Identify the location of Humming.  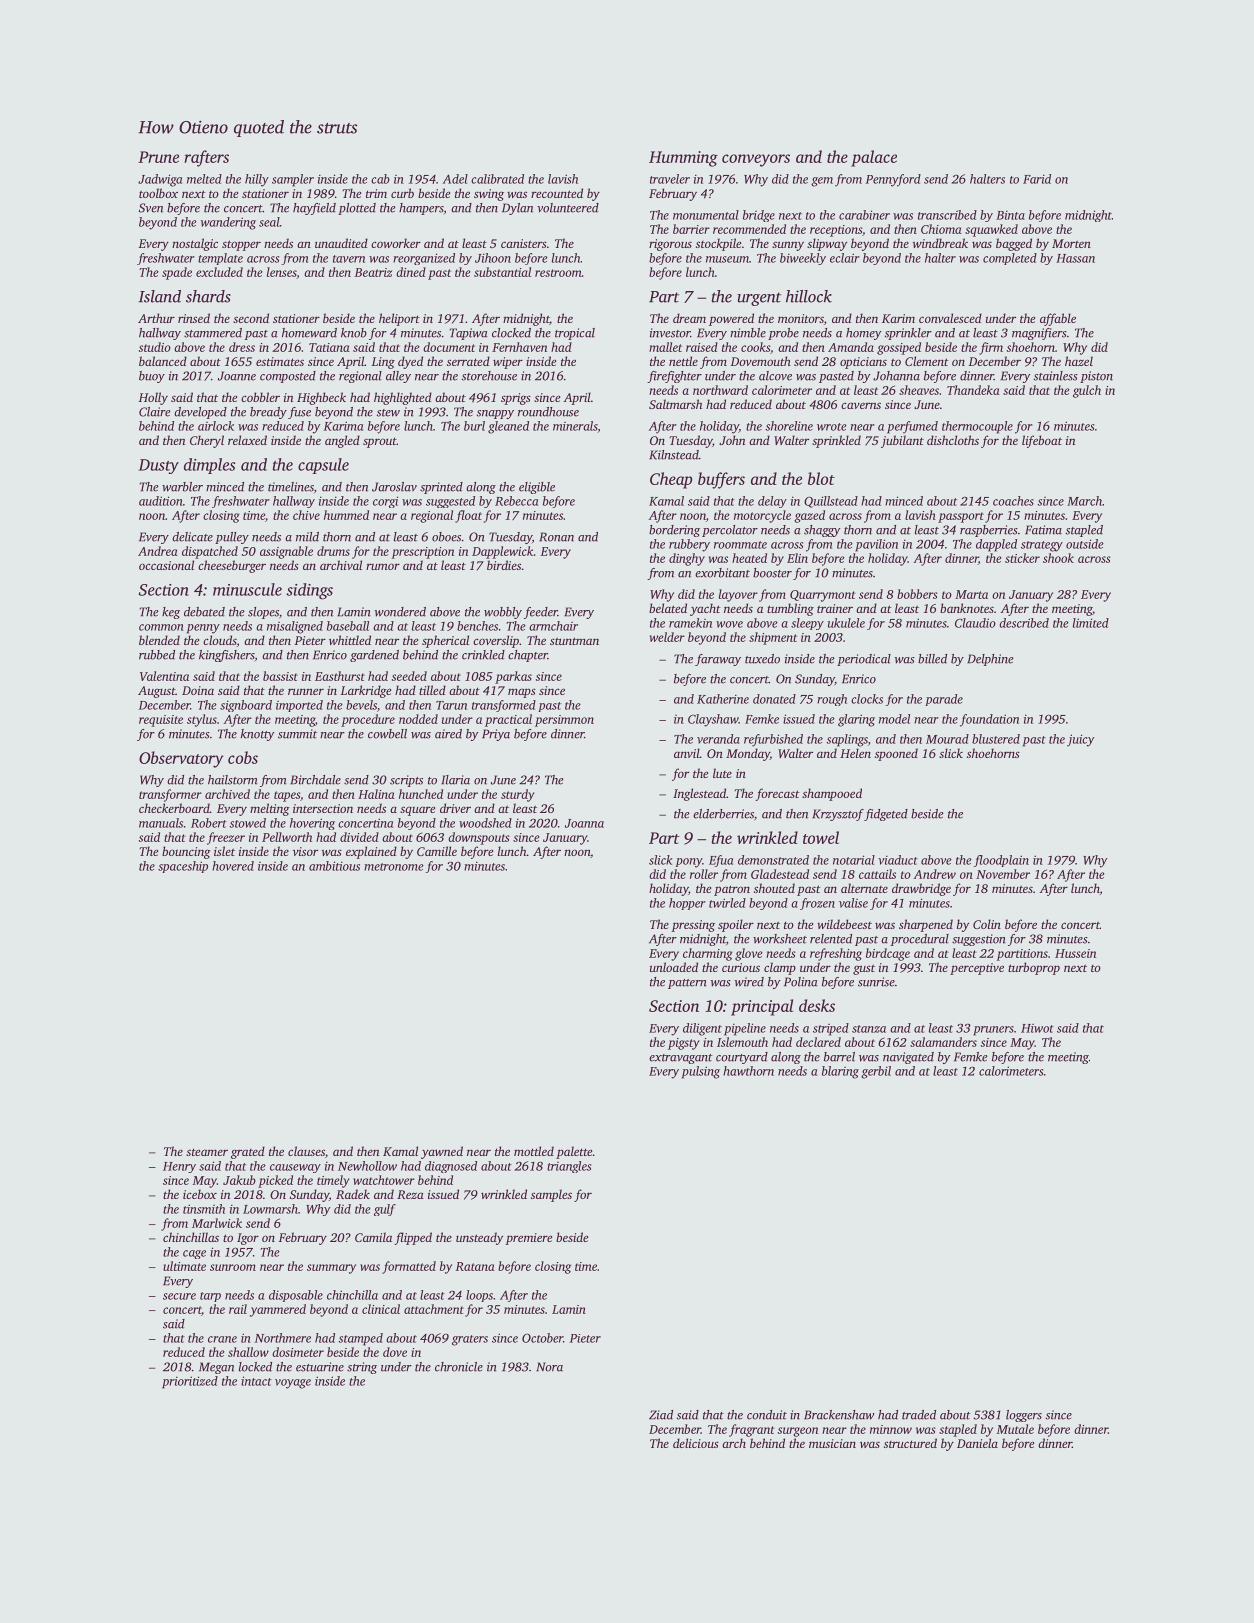
(683, 159).
